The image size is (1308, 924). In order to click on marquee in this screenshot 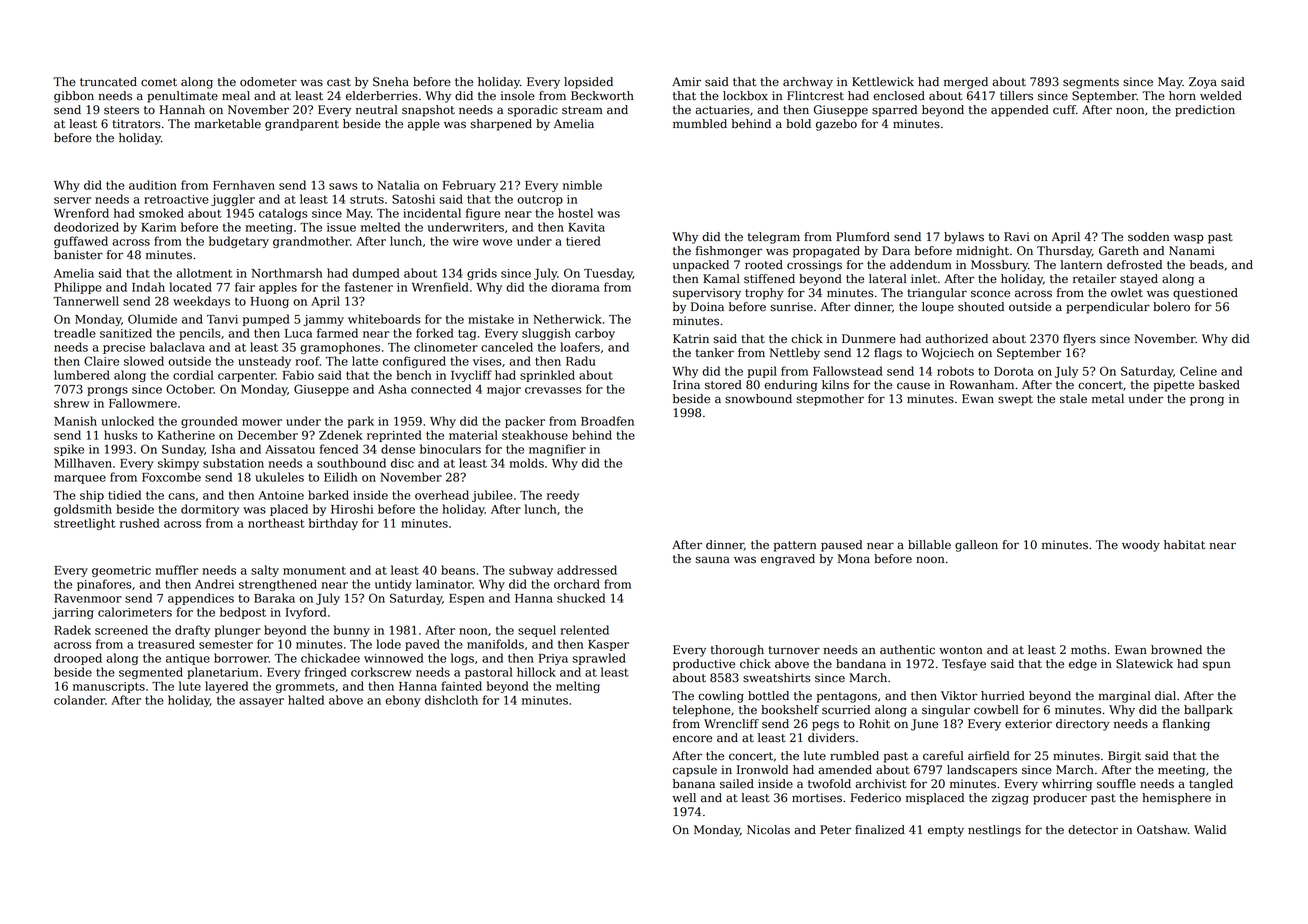, I will do `click(80, 479)`.
